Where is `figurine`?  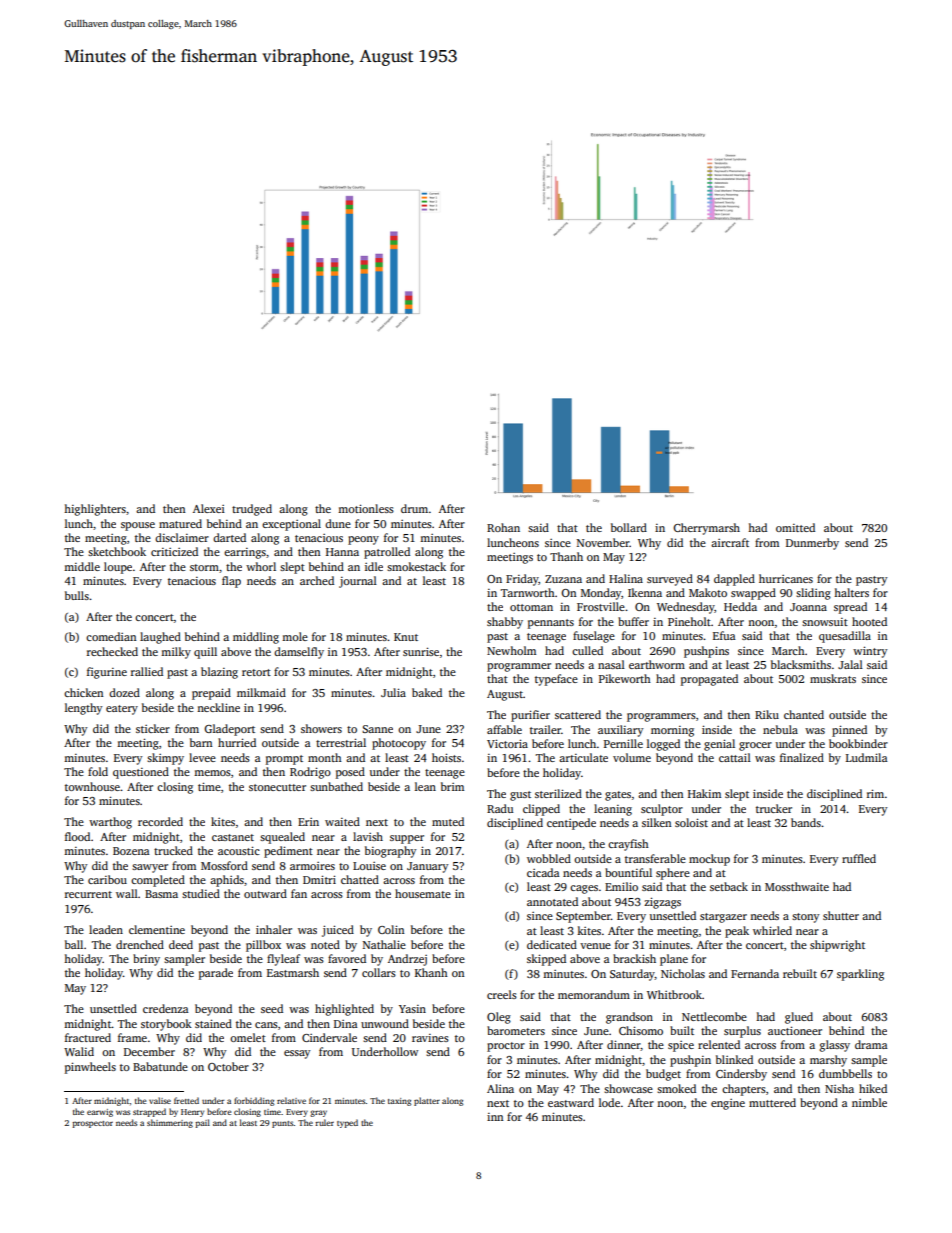
figurine is located at coordinates (107, 673).
